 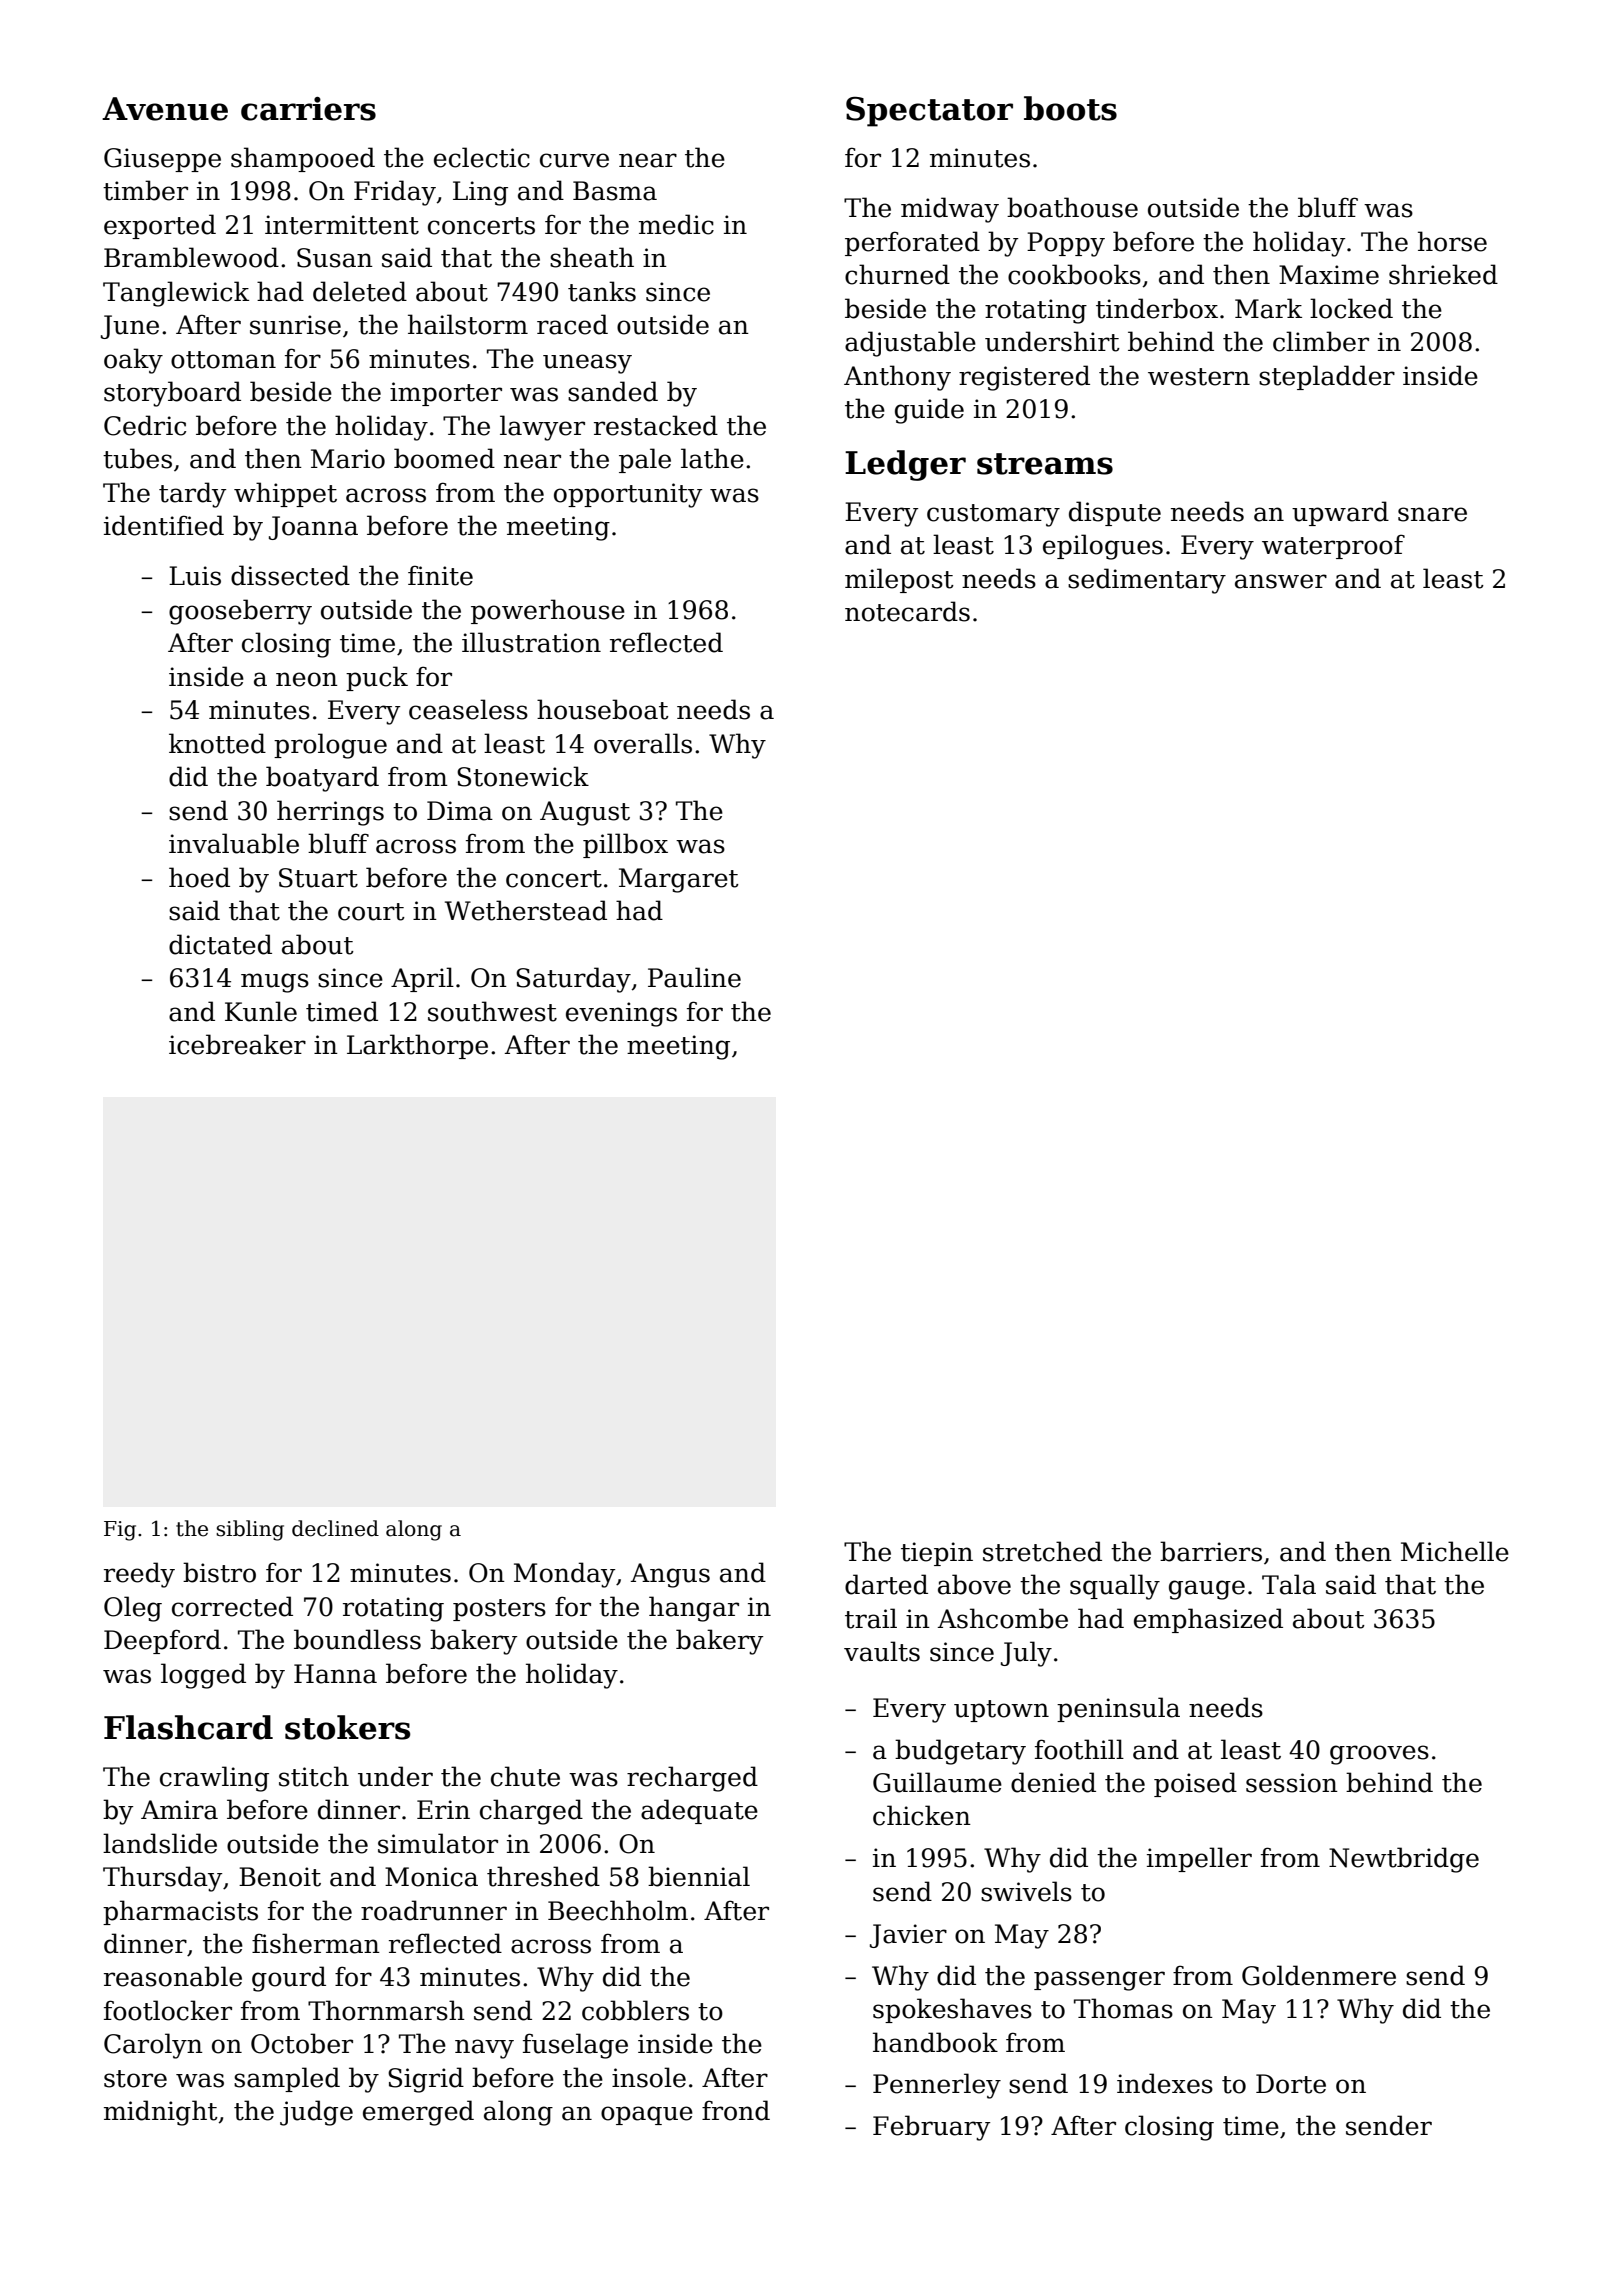 What do you see at coordinates (937, 2086) in the page?
I see `Pennerley` at bounding box center [937, 2086].
